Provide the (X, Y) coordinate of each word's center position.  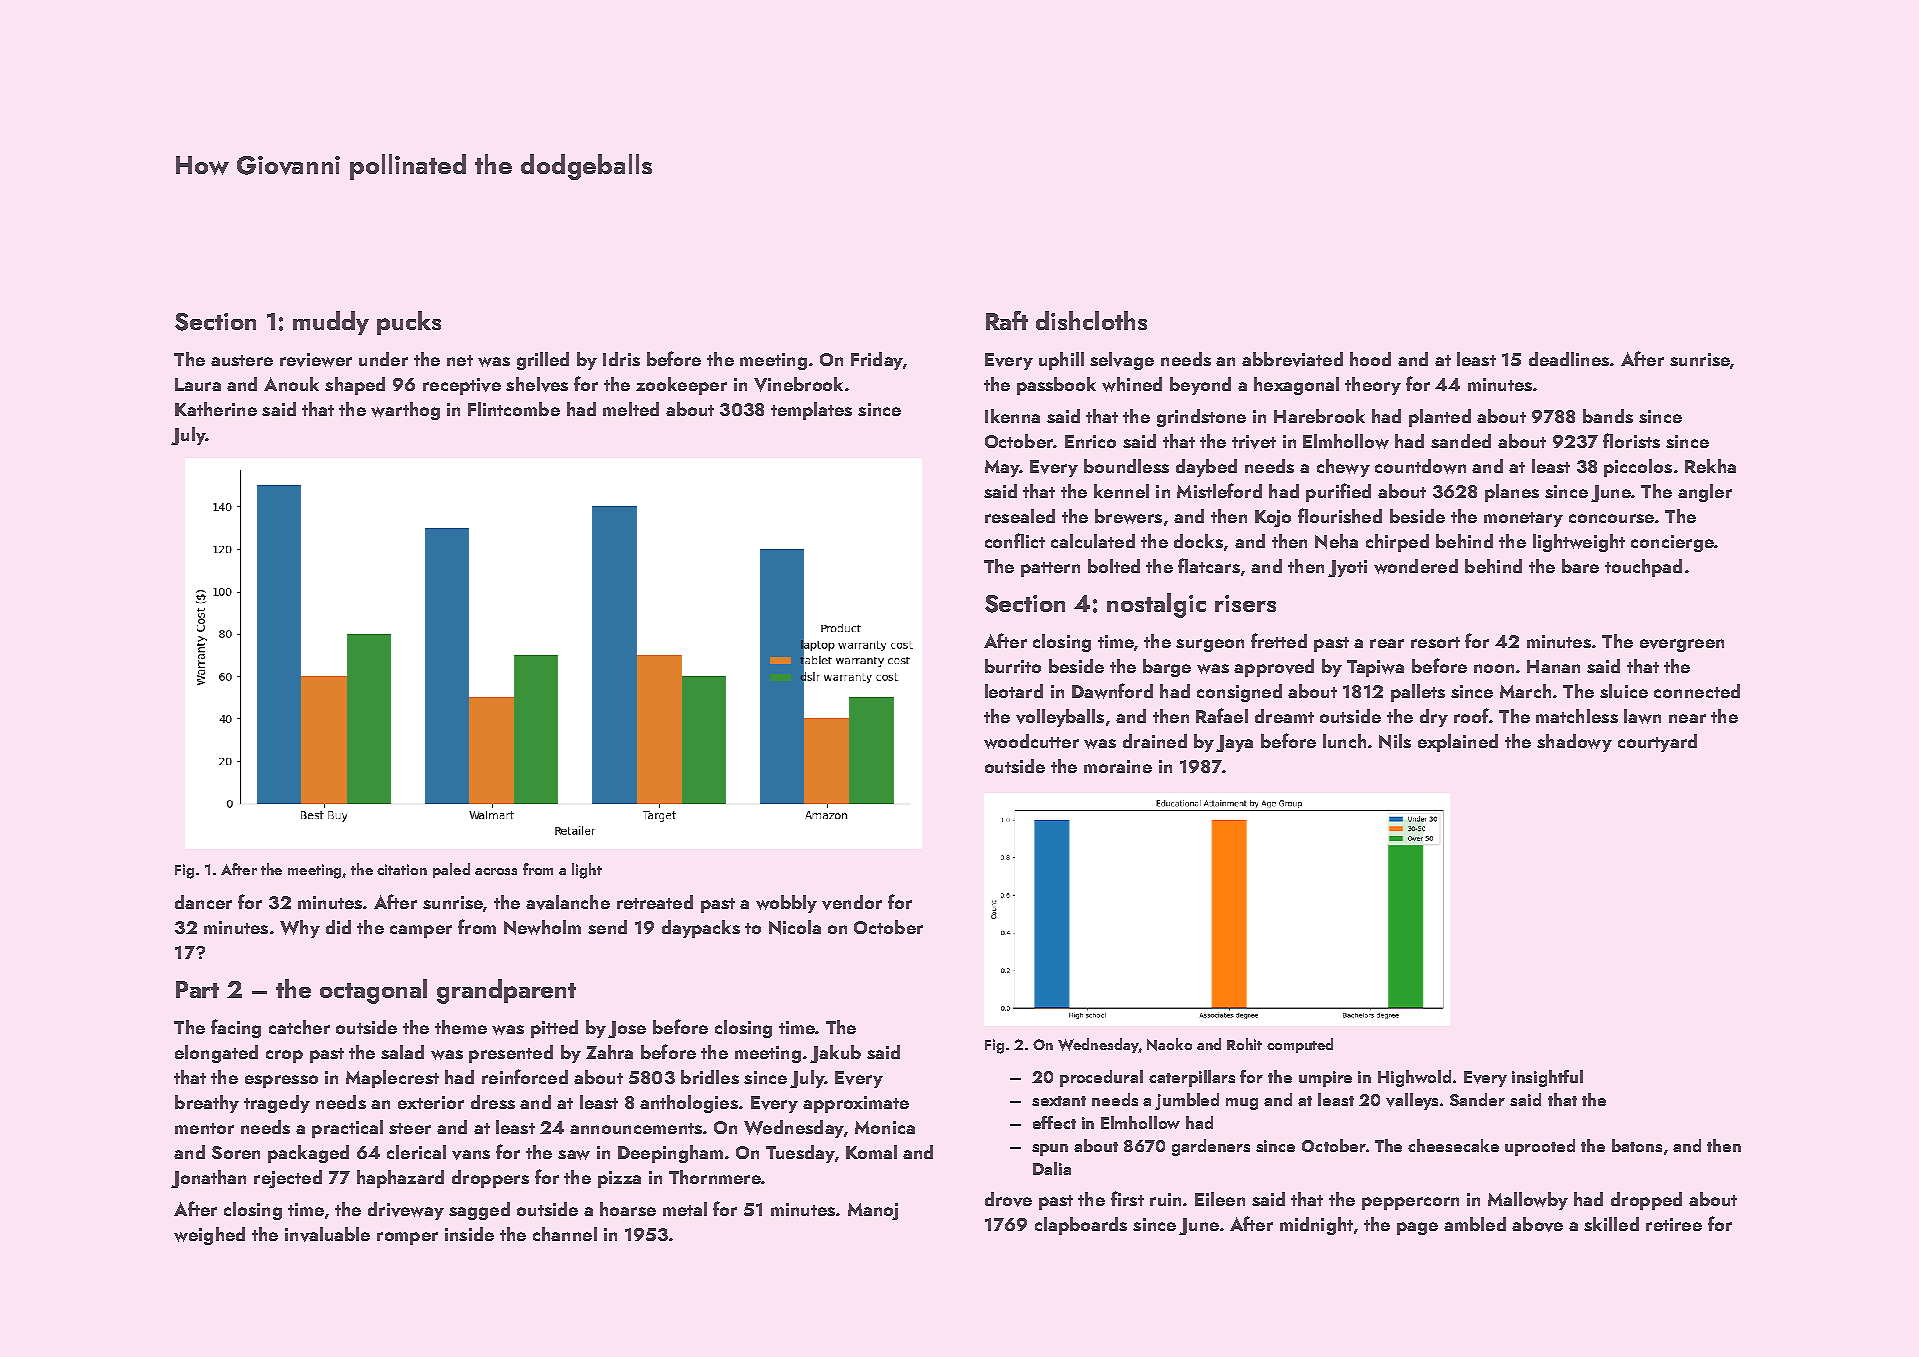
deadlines (1569, 359)
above (1537, 1224)
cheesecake (1453, 1145)
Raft (1007, 320)
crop (284, 1056)
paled (451, 870)
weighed (209, 1236)
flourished (1340, 515)
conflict (1015, 540)
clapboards (1081, 1226)
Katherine (216, 409)
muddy (331, 323)
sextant (1059, 1101)
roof (1471, 715)
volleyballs (1060, 718)
